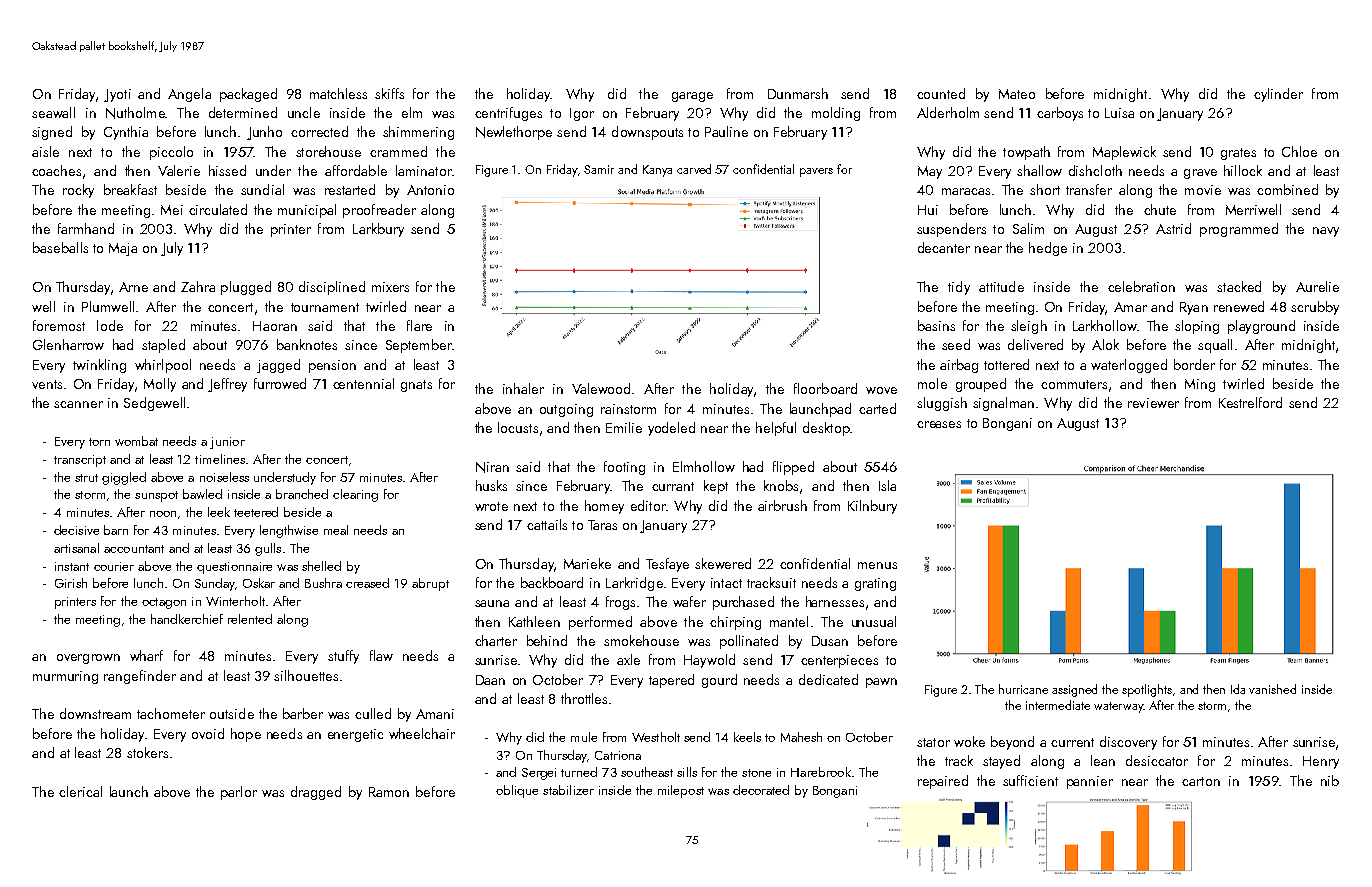  Describe the element at coordinates (316, 793) in the document. I see `dragged` at that location.
